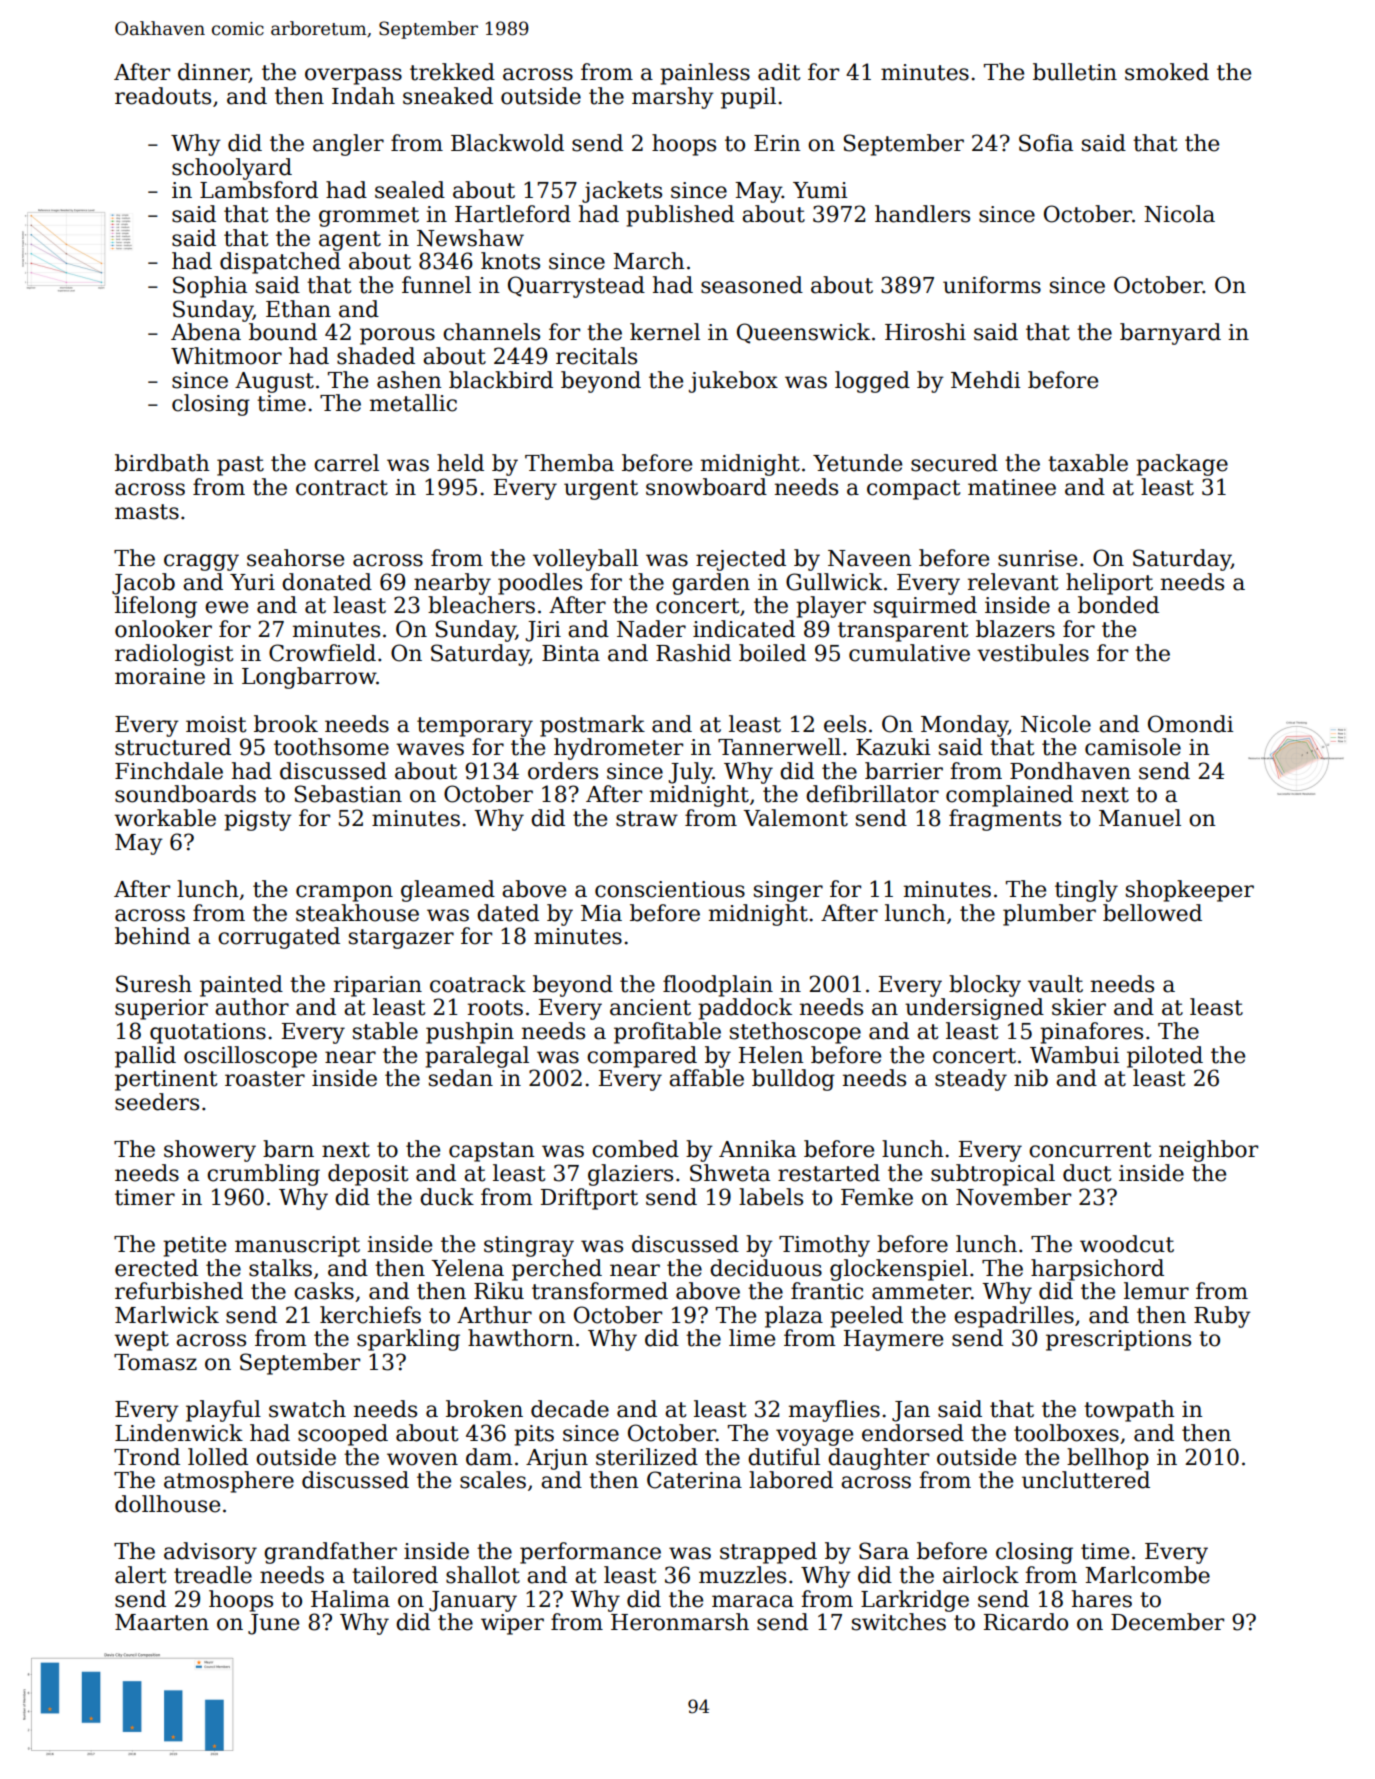 The image size is (1375, 1779). Describe the element at coordinates (342, 488) in the screenshot. I see `contract` at that location.
